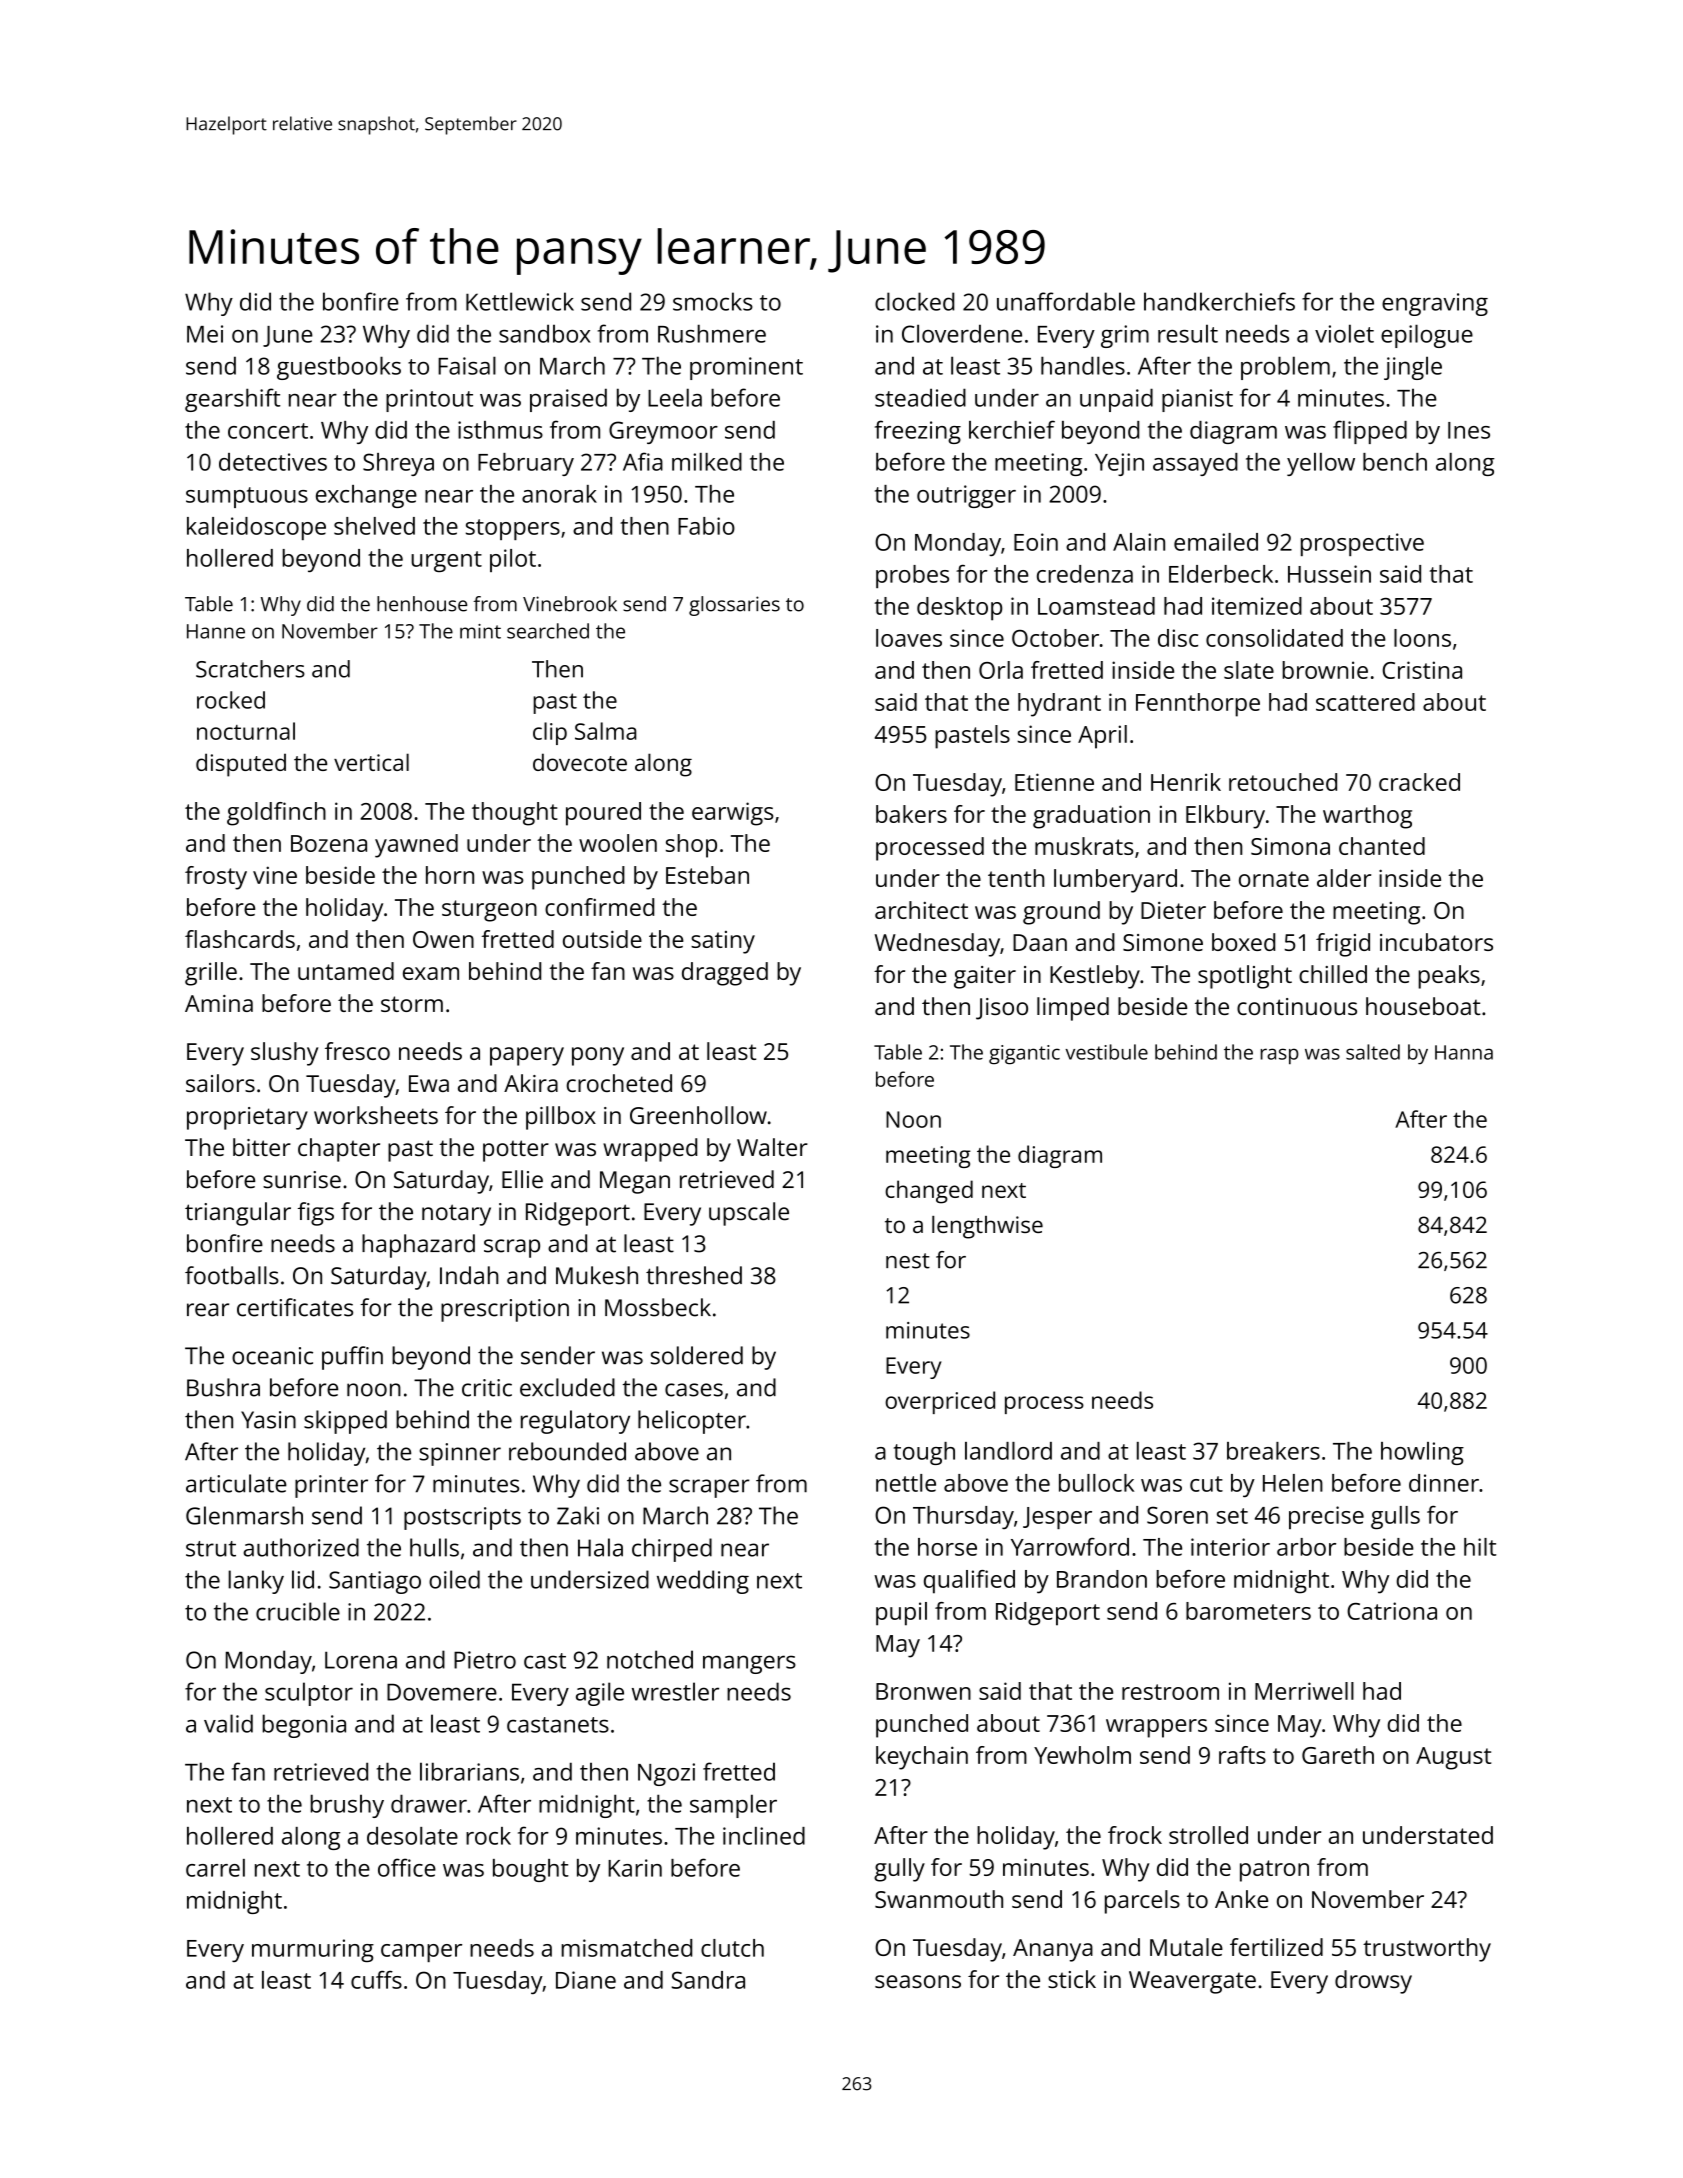 This image has height=2178, width=1683. What do you see at coordinates (708, 1980) in the image?
I see `Sandra` at bounding box center [708, 1980].
